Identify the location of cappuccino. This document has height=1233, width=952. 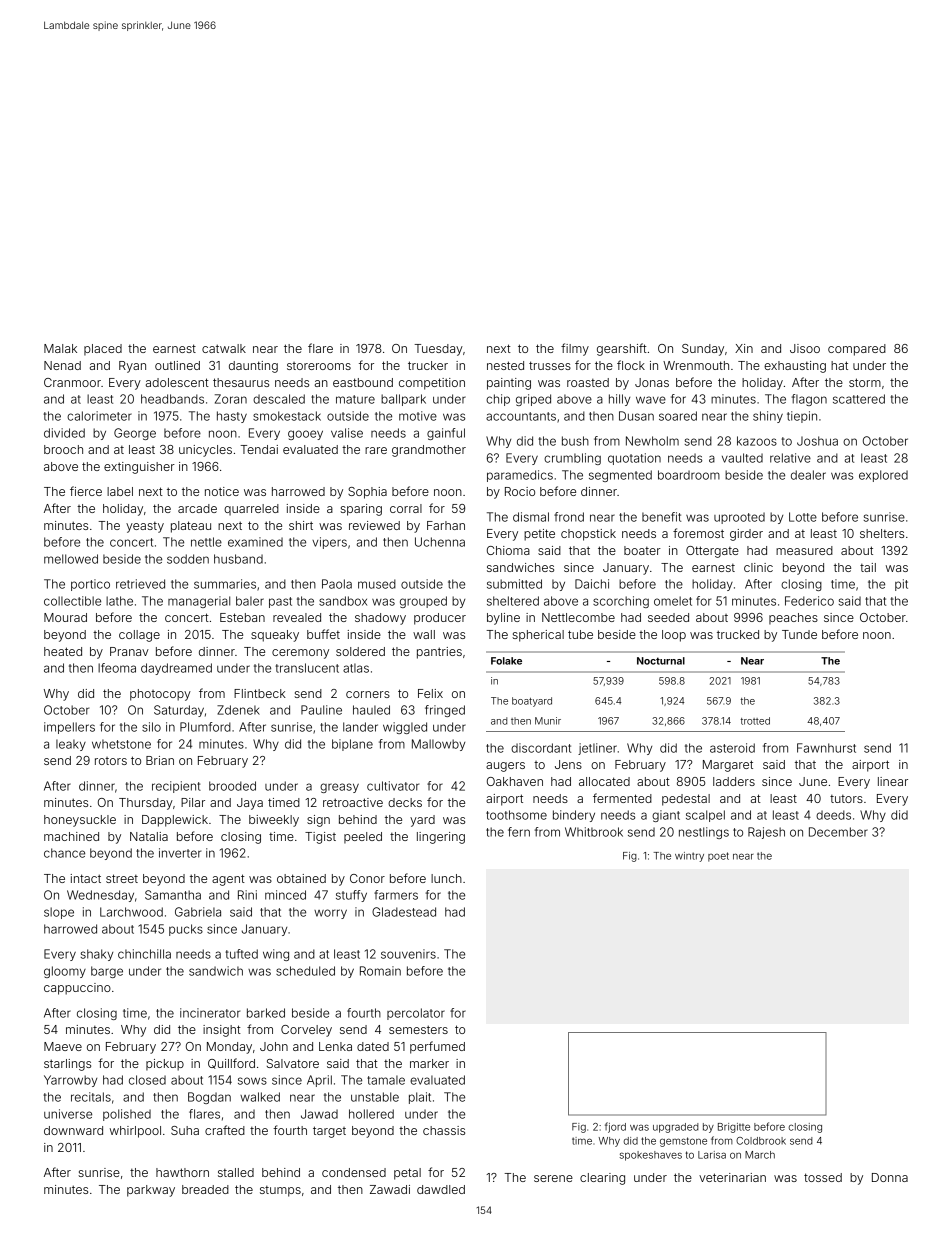
(77, 989).
